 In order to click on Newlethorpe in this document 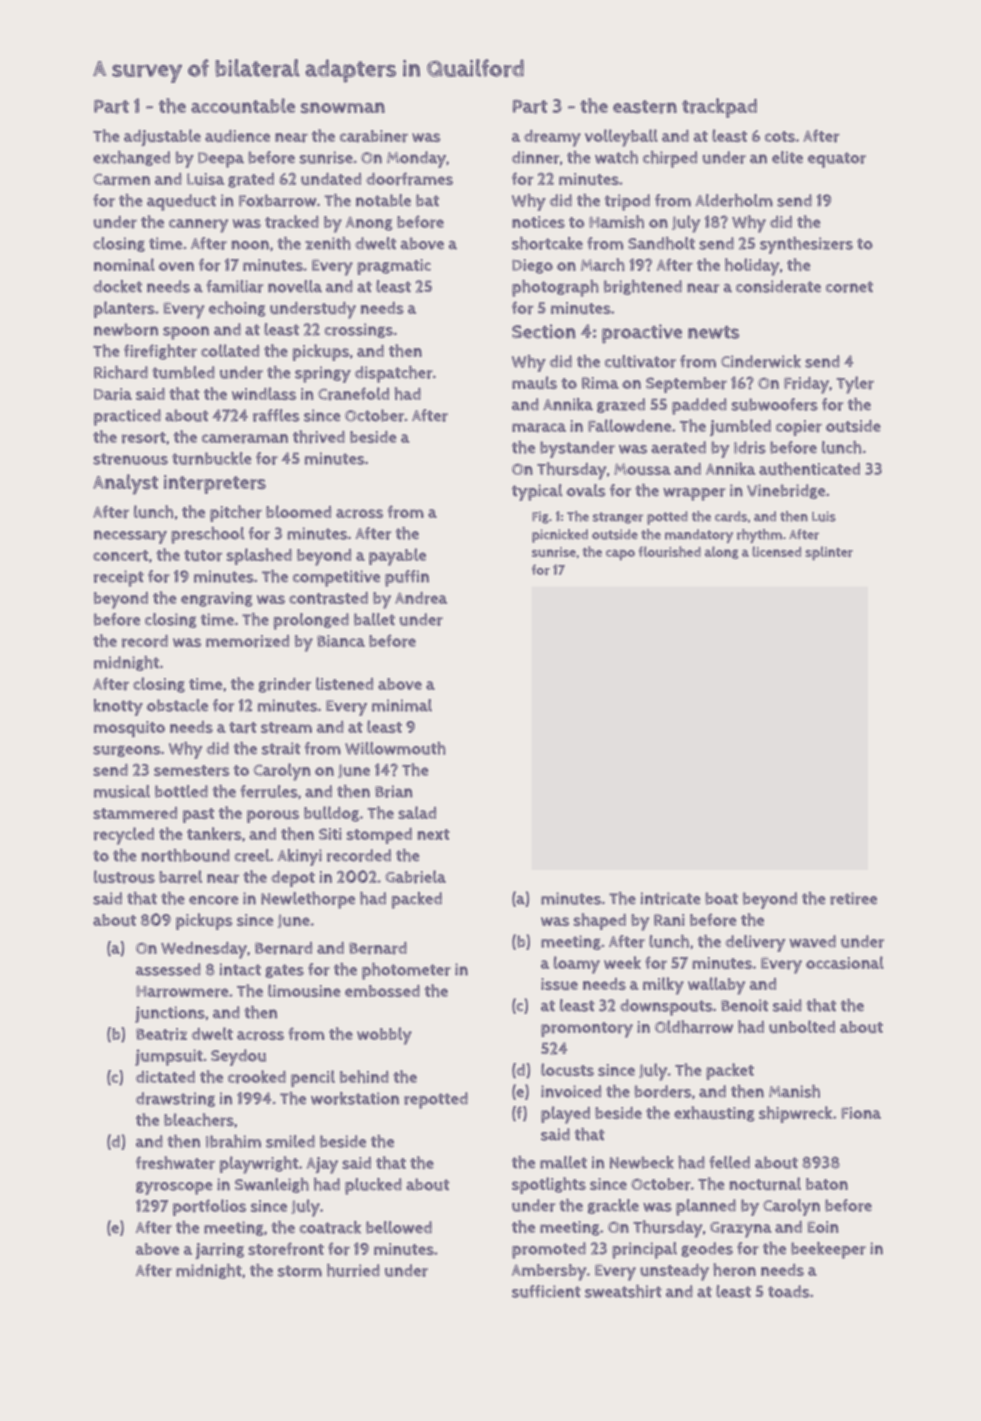, I will do `click(308, 900)`.
